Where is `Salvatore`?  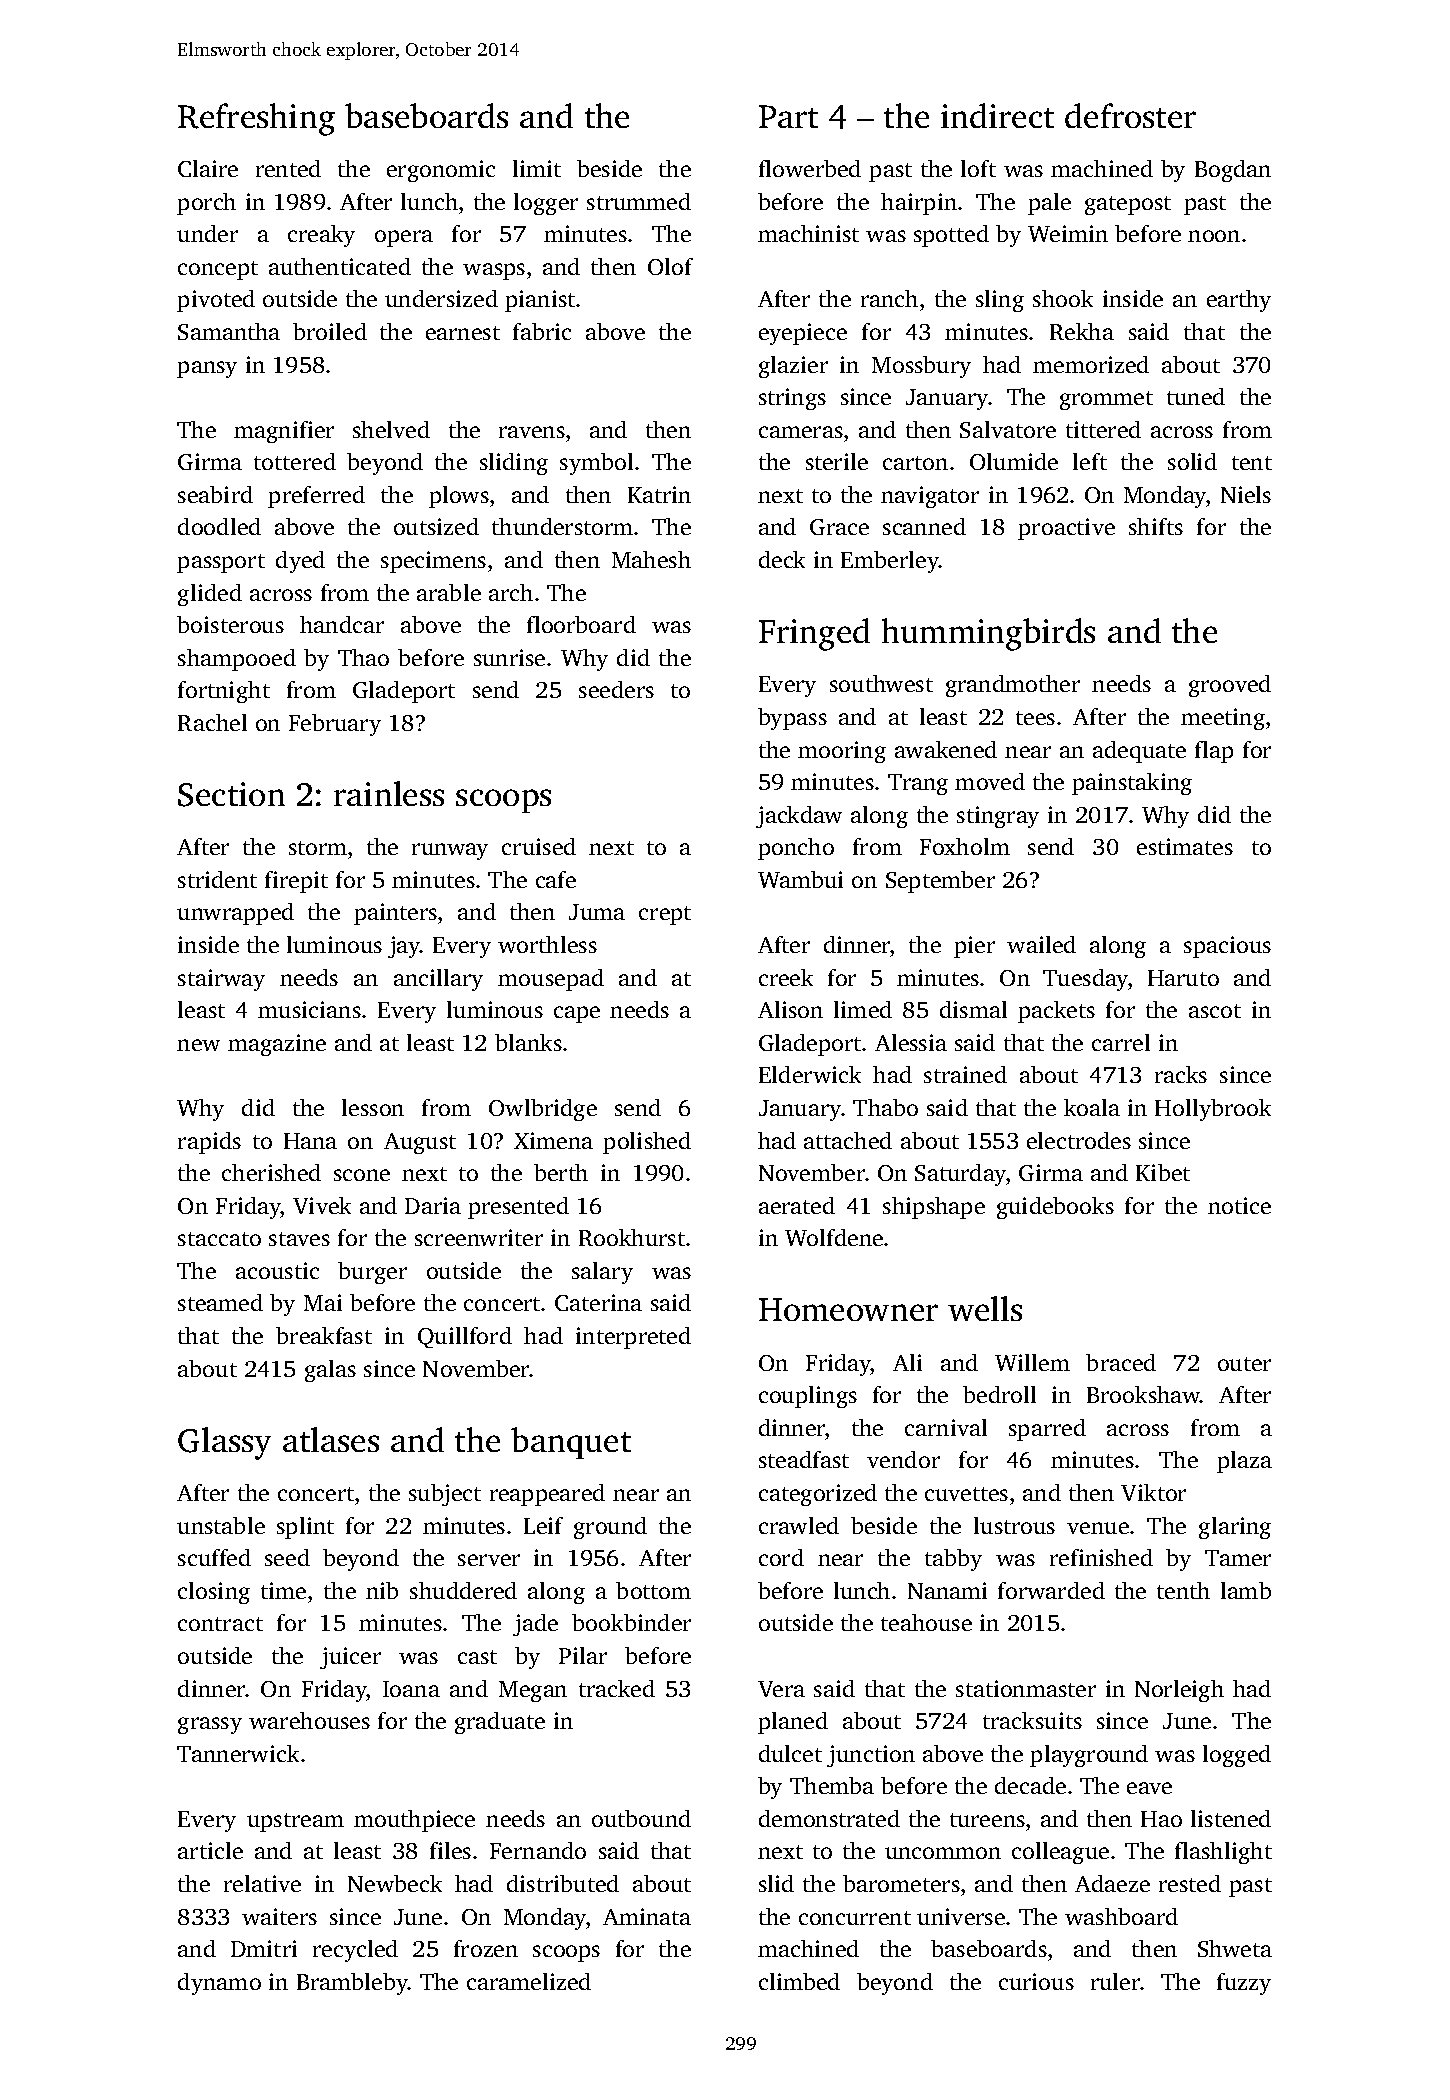
Salvatore is located at coordinates (1008, 429).
